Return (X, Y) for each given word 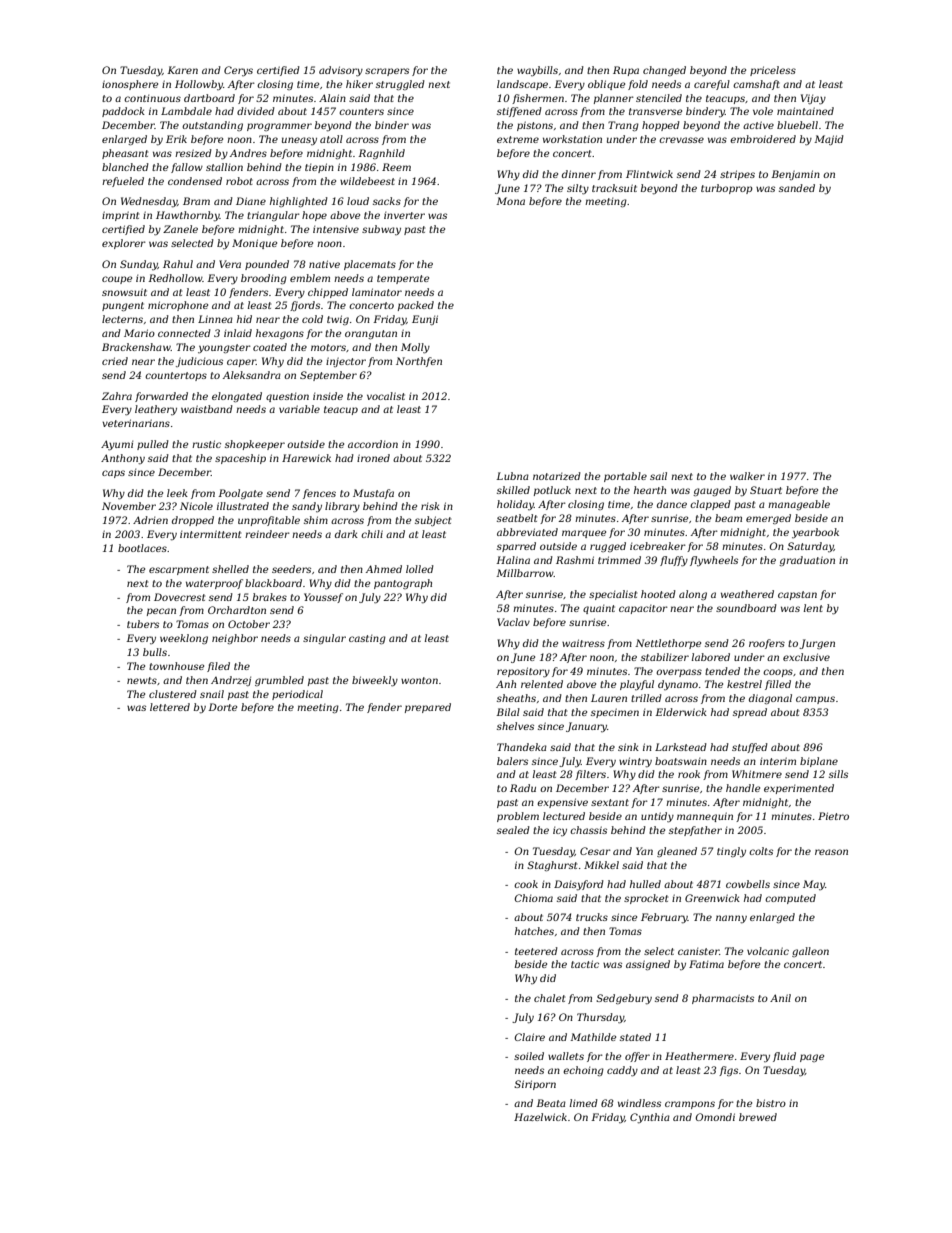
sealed (513, 830)
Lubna (512, 476)
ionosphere (130, 85)
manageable (799, 505)
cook (526, 884)
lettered (170, 707)
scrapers (387, 72)
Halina (513, 560)
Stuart (766, 490)
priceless (773, 71)
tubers (143, 624)
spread (750, 713)
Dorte (222, 707)
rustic (206, 444)
